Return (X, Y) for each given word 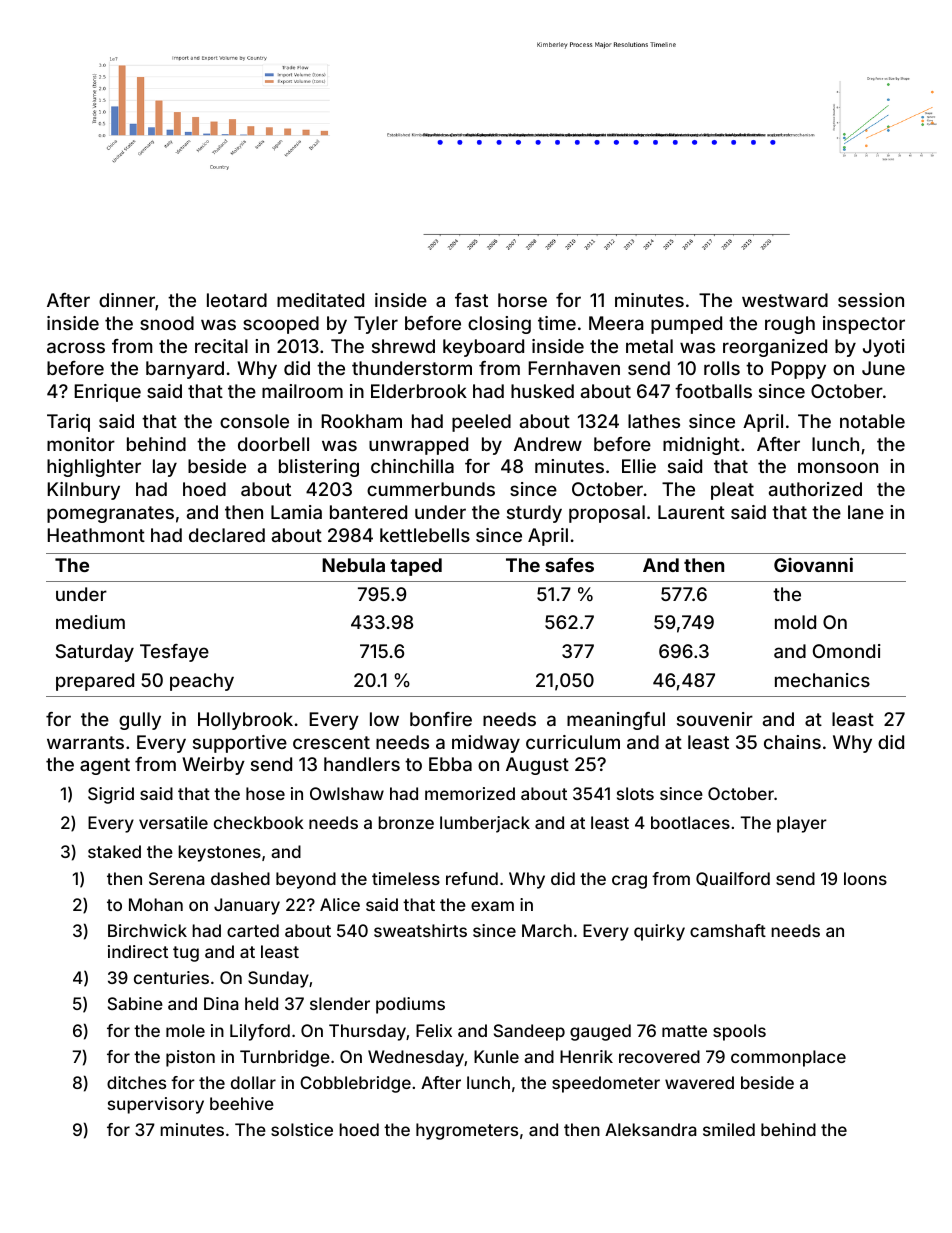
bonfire (441, 719)
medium (90, 622)
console (254, 421)
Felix (434, 1030)
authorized (815, 489)
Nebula (353, 565)
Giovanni (813, 564)
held (261, 1003)
